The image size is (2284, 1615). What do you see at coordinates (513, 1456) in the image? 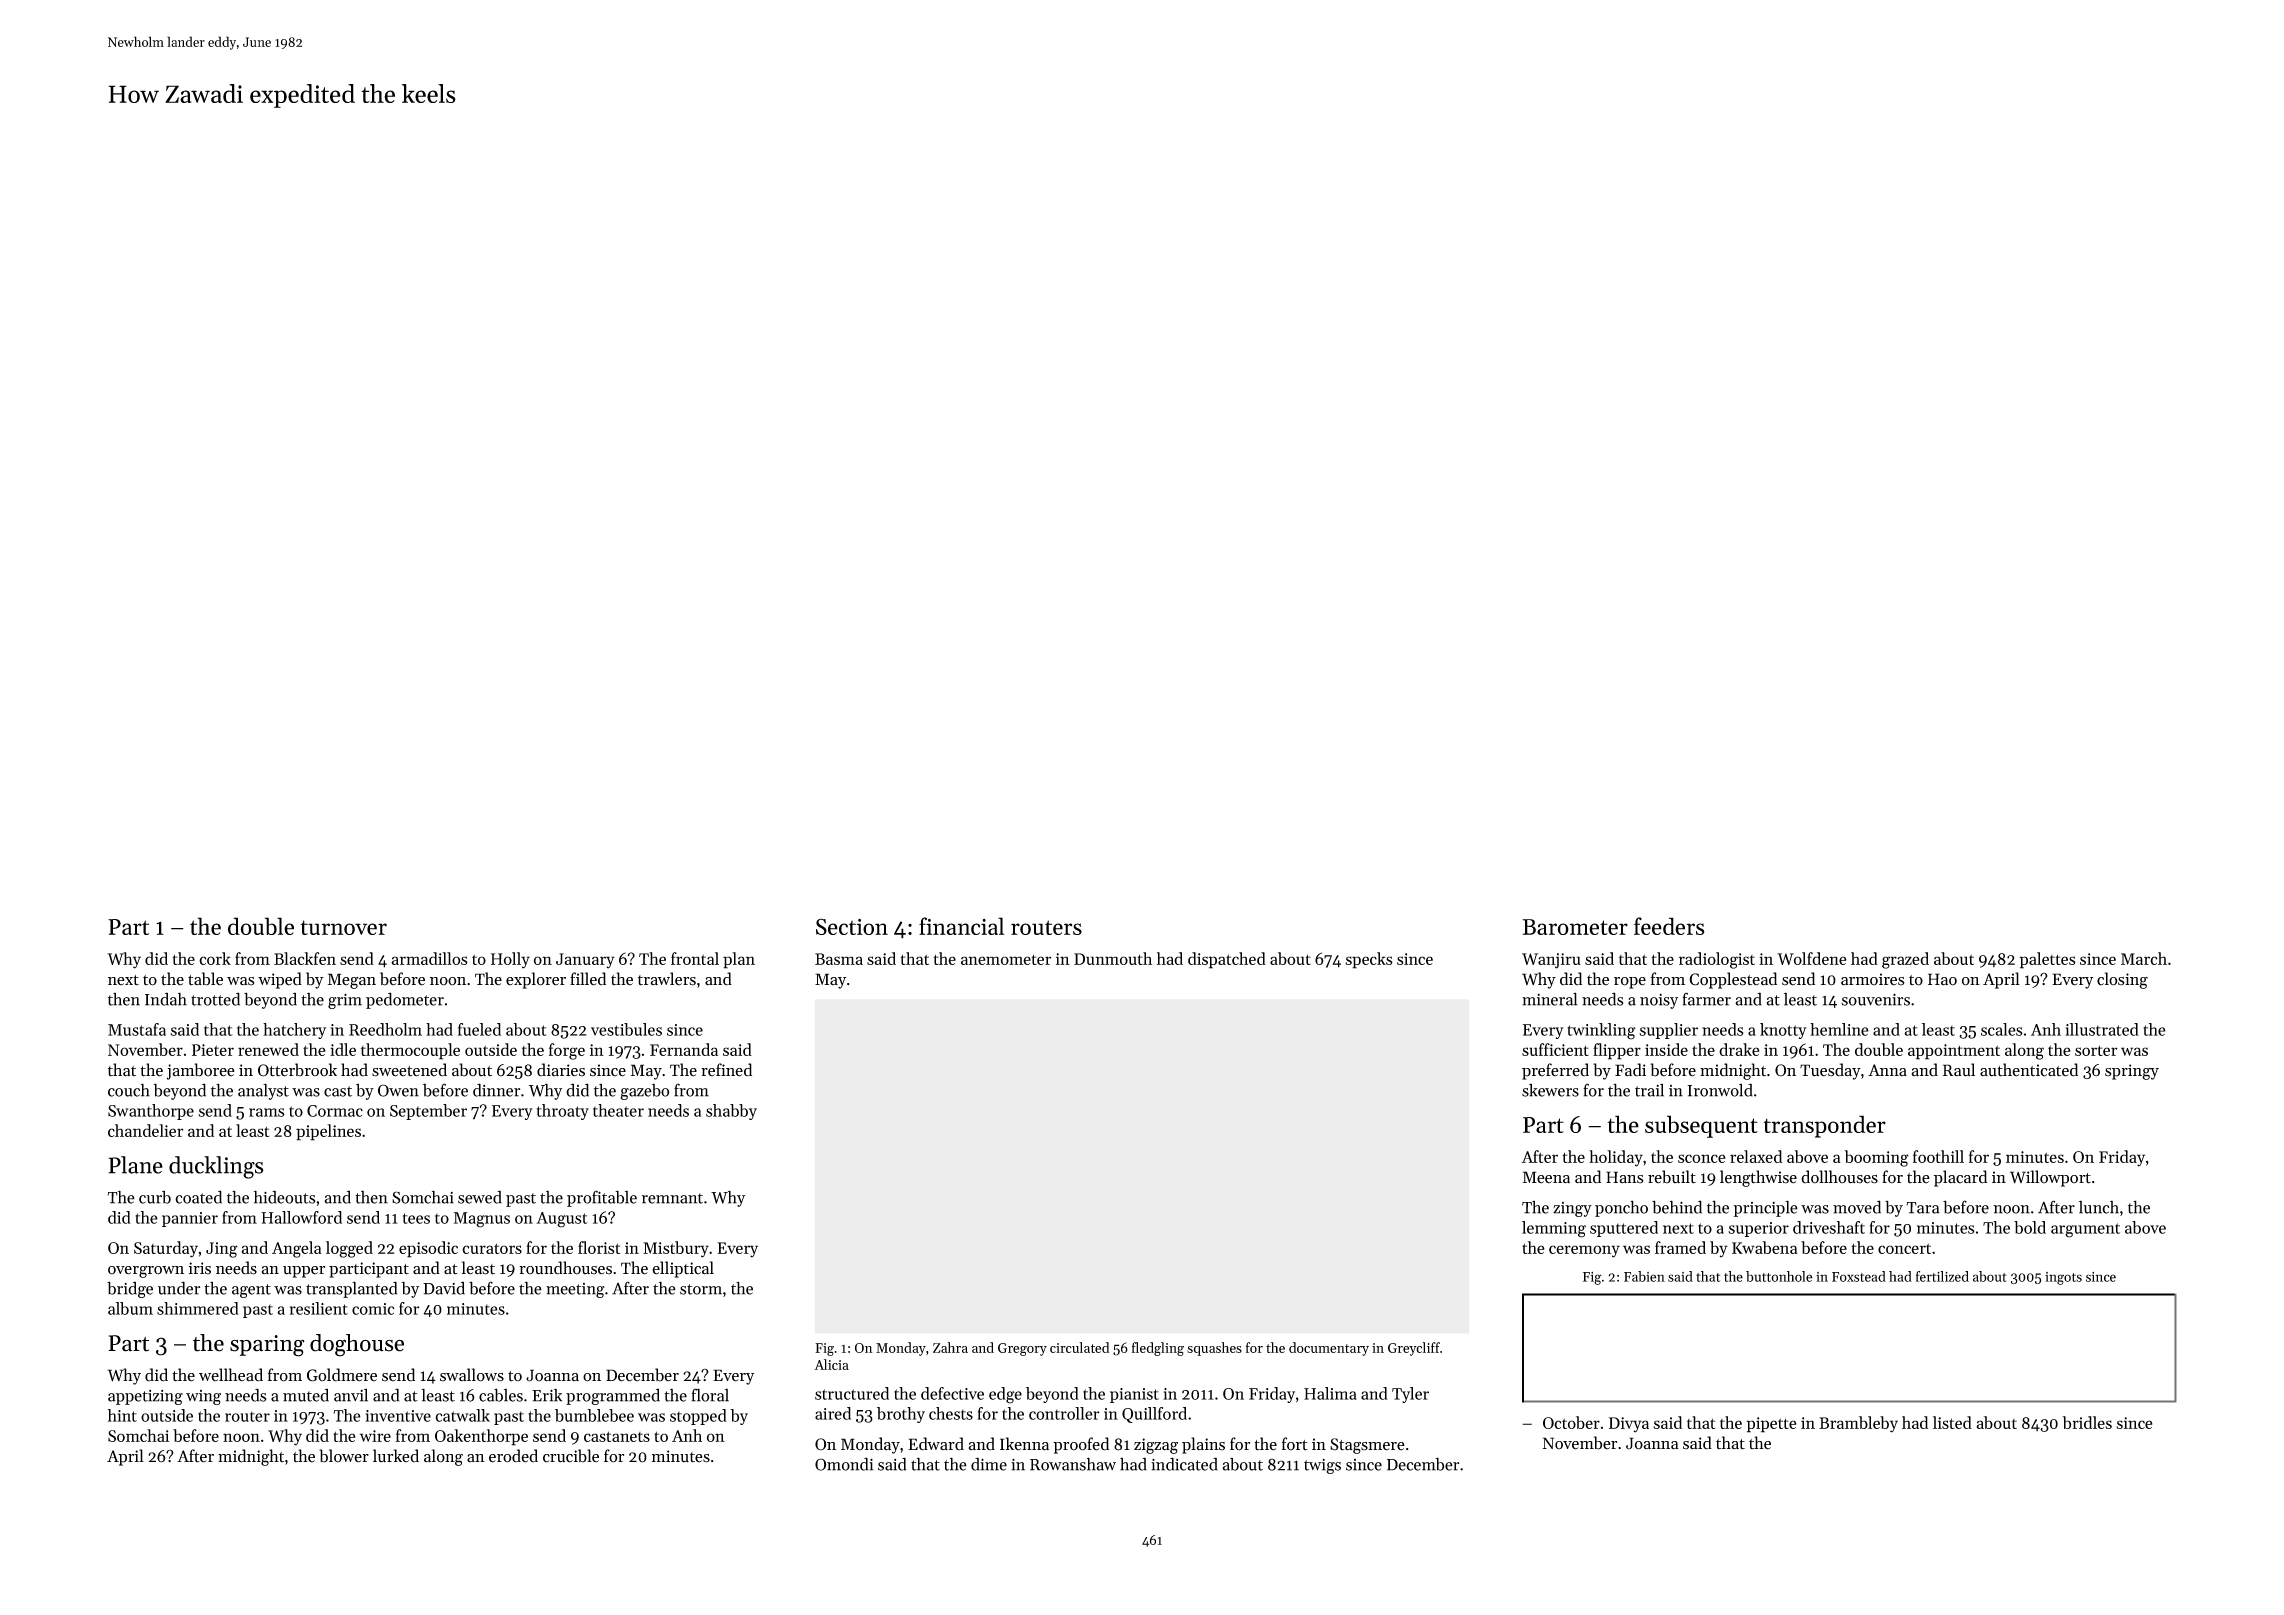
I see `eroded` at bounding box center [513, 1456].
